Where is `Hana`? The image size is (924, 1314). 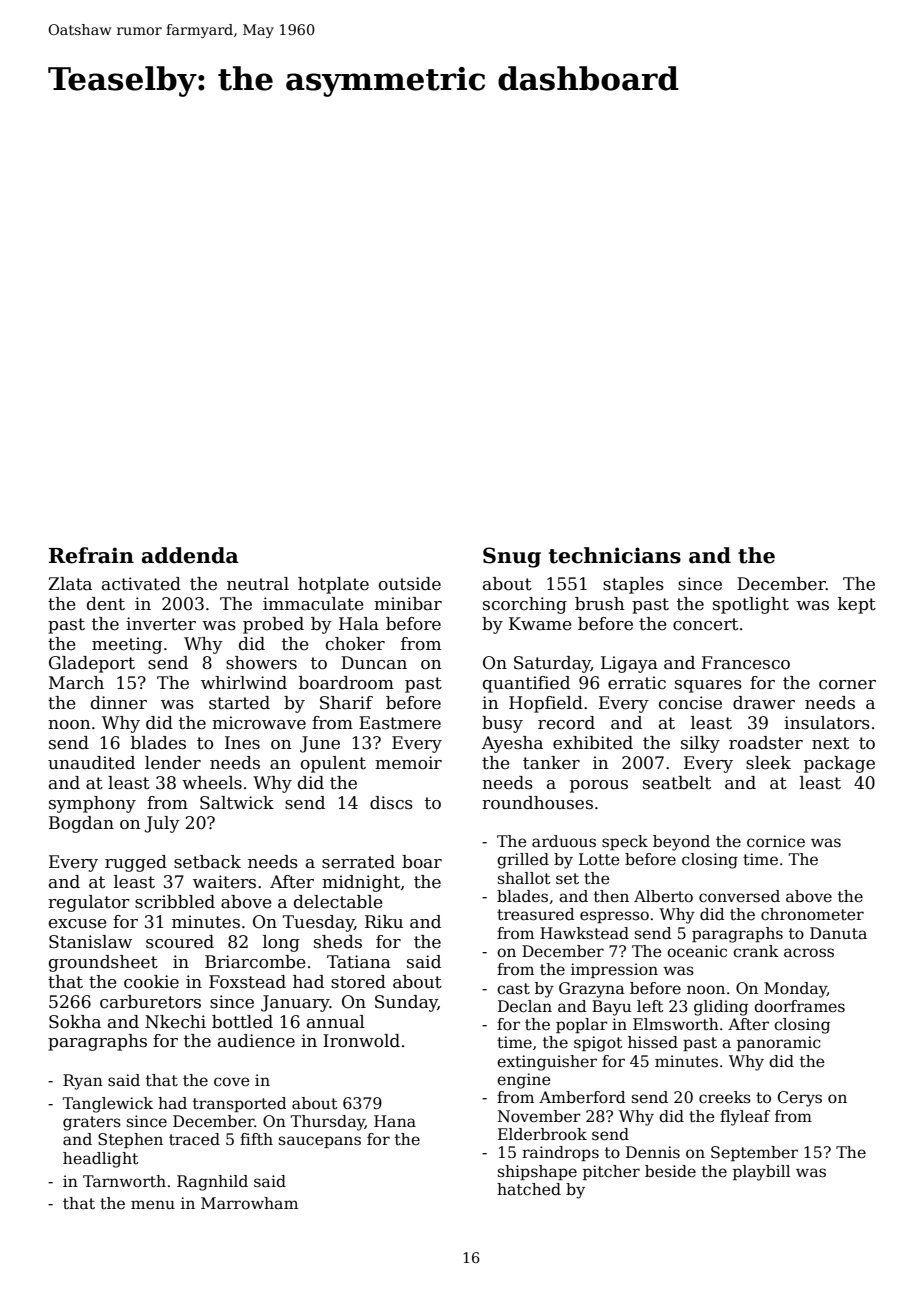 Hana is located at coordinates (395, 1121).
